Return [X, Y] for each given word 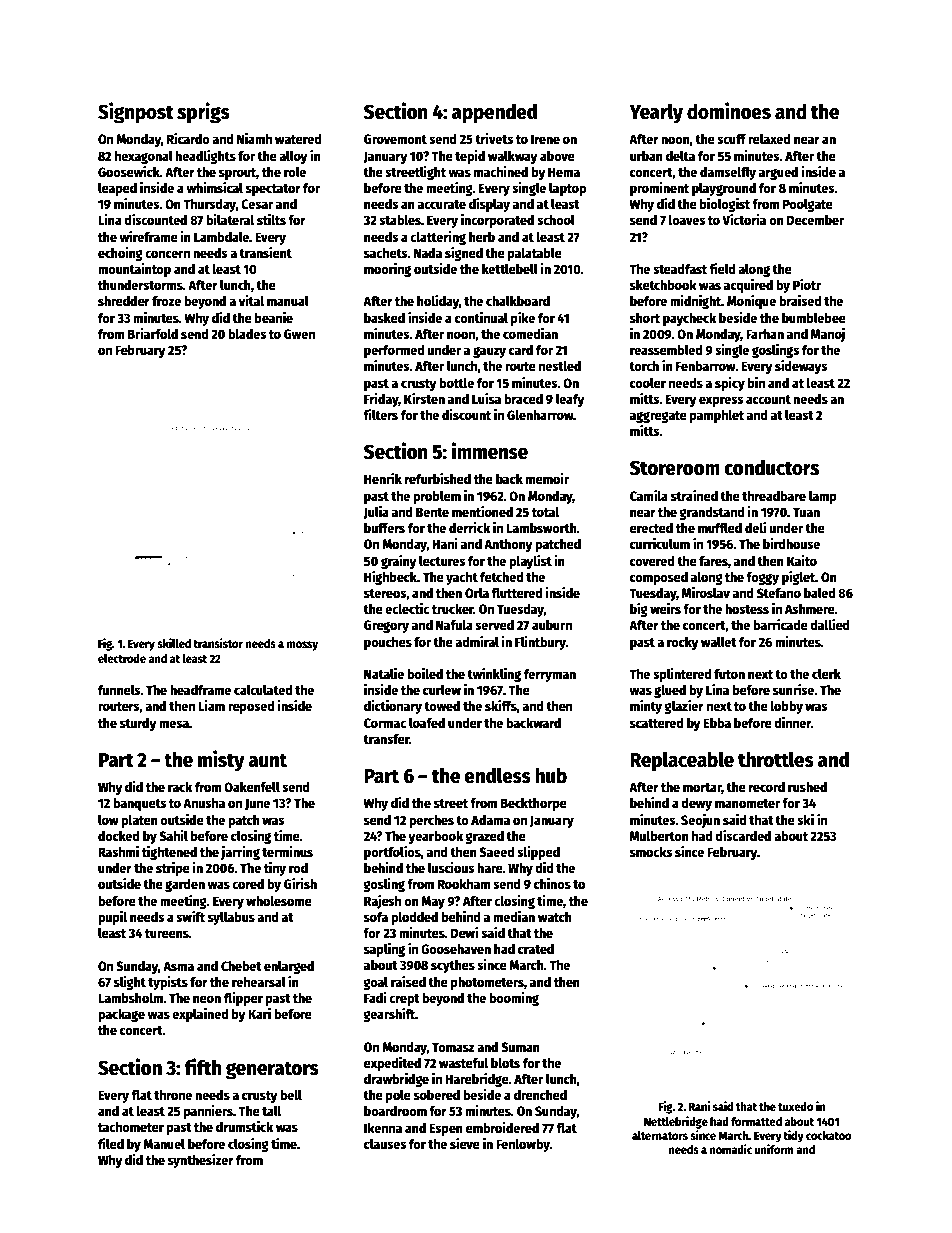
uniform [774, 1149]
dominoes [729, 111]
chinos [552, 883]
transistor [218, 643]
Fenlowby [523, 1145]
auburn [552, 625]
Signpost [136, 113]
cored [248, 884]
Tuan [806, 512]
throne [173, 1095]
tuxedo [795, 1106]
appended [494, 113]
